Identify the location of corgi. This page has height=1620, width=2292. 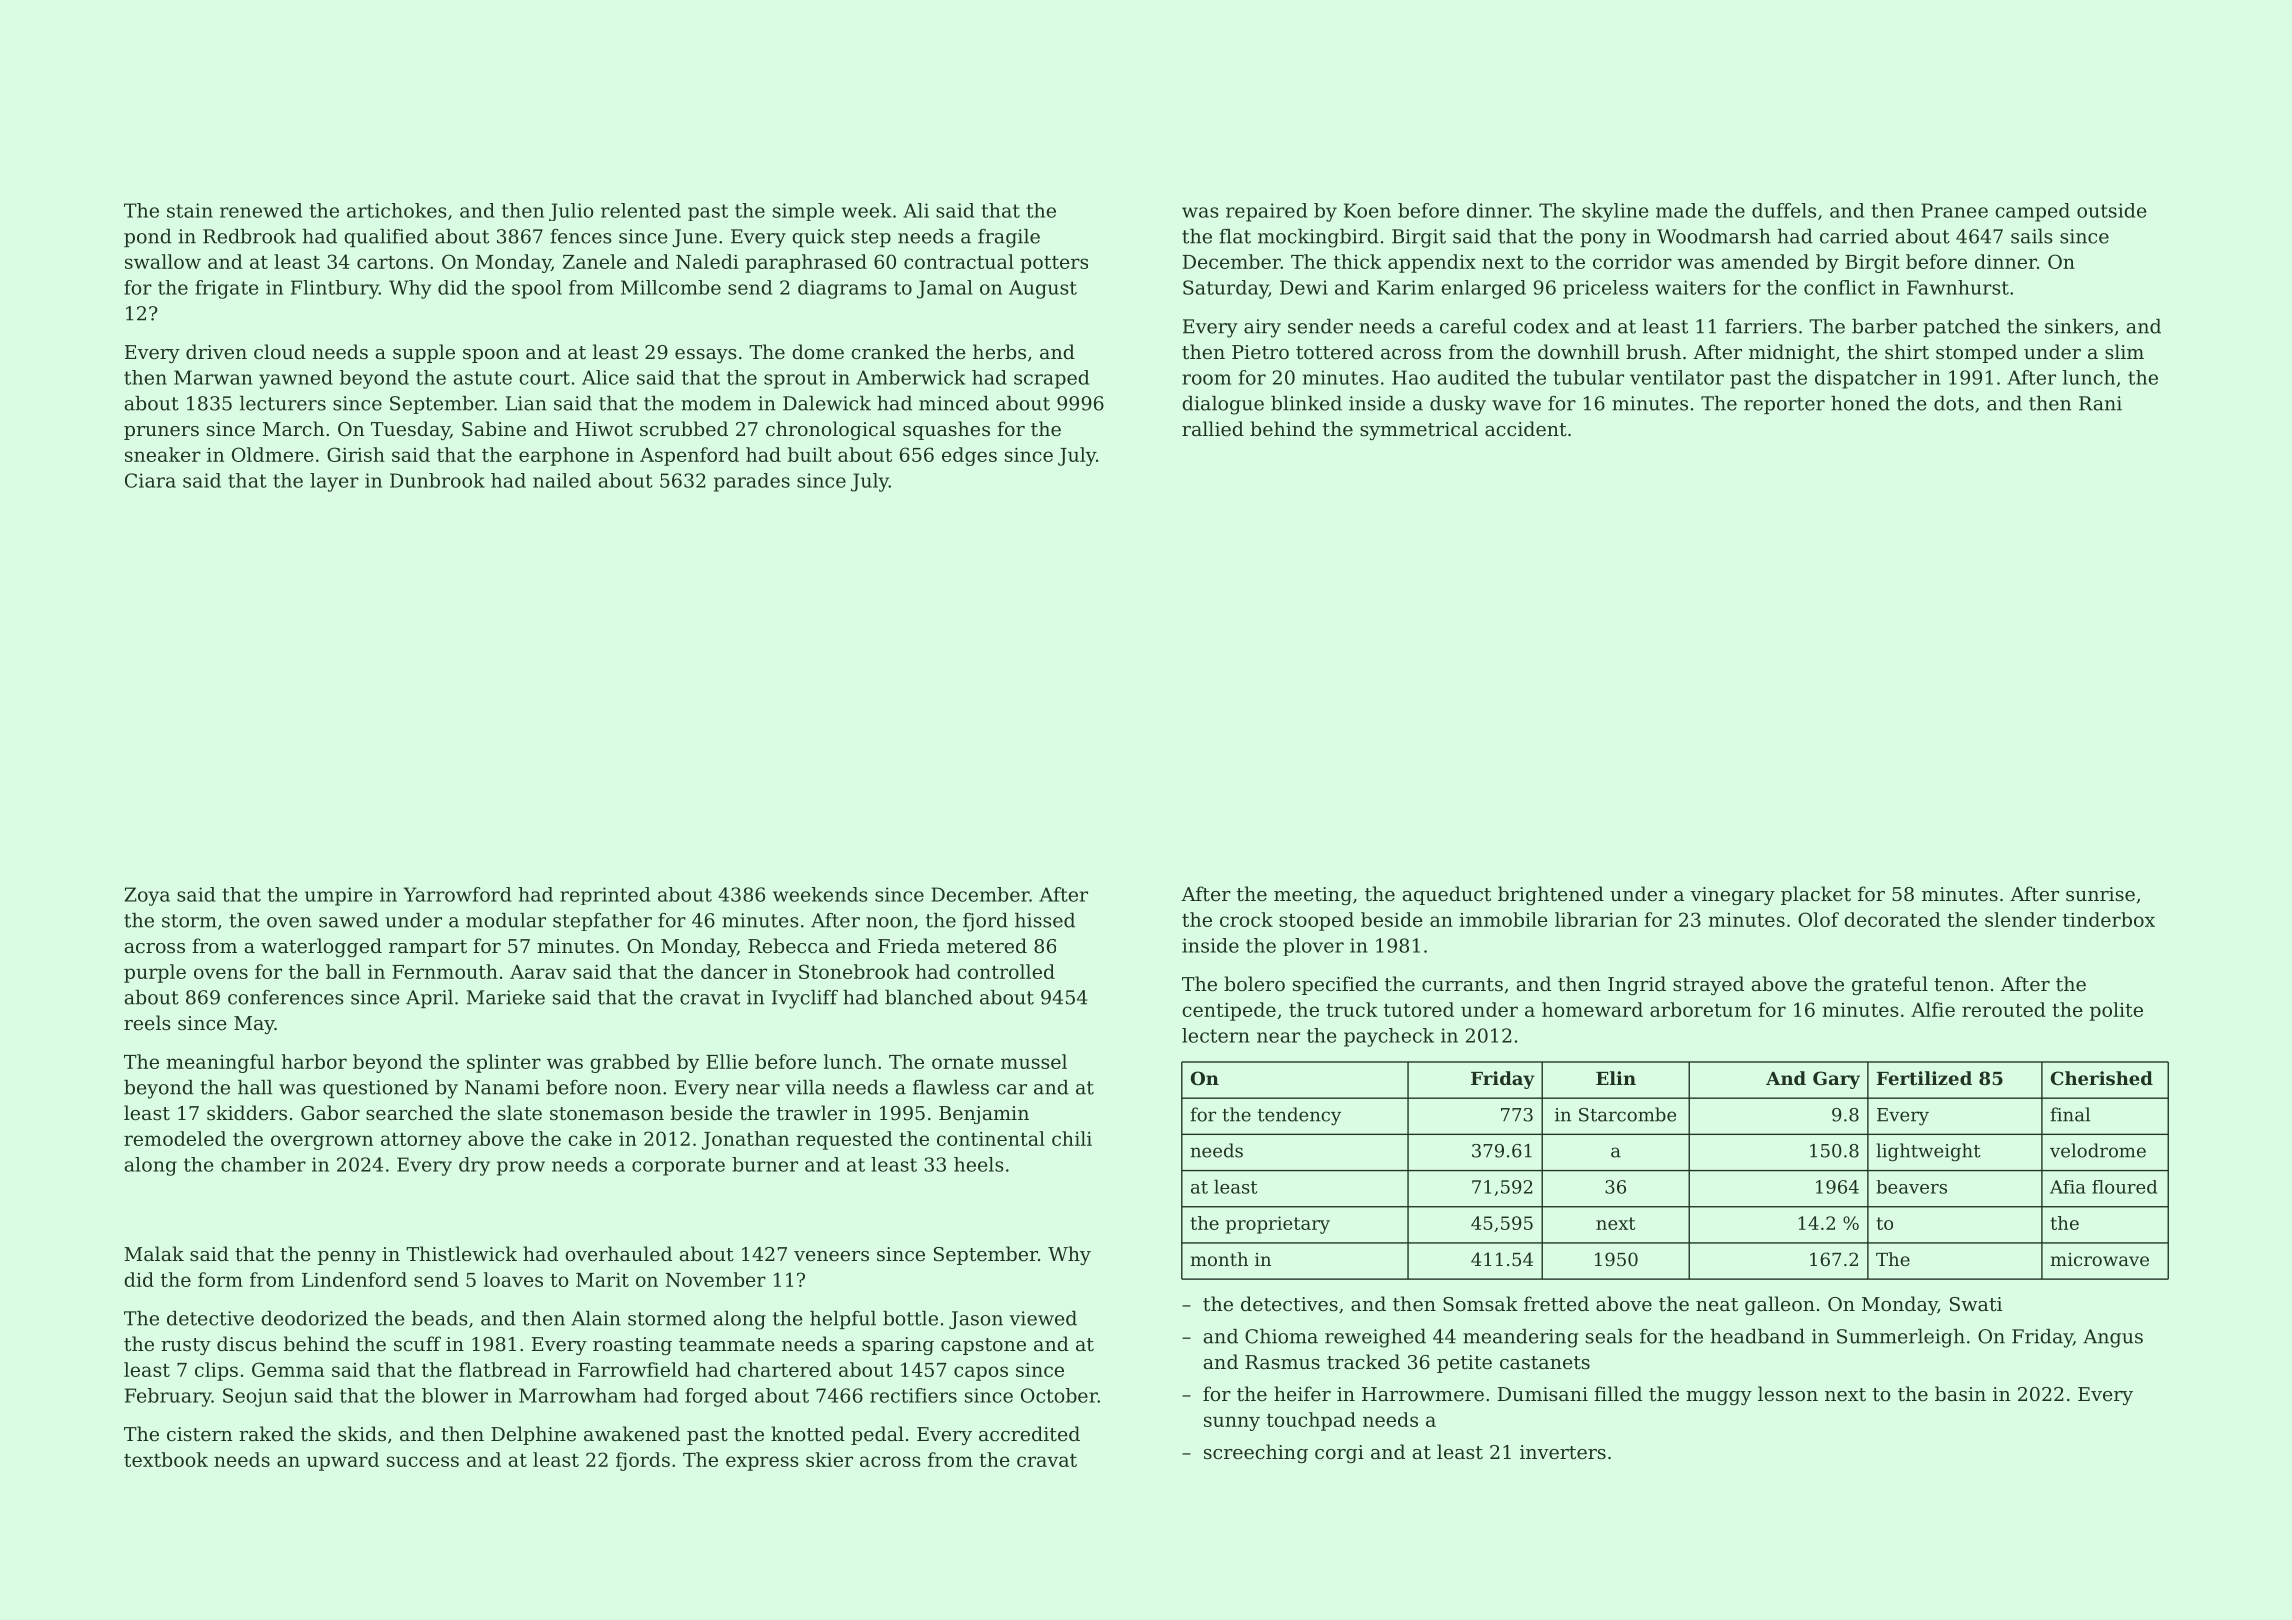
(1339, 1454).
